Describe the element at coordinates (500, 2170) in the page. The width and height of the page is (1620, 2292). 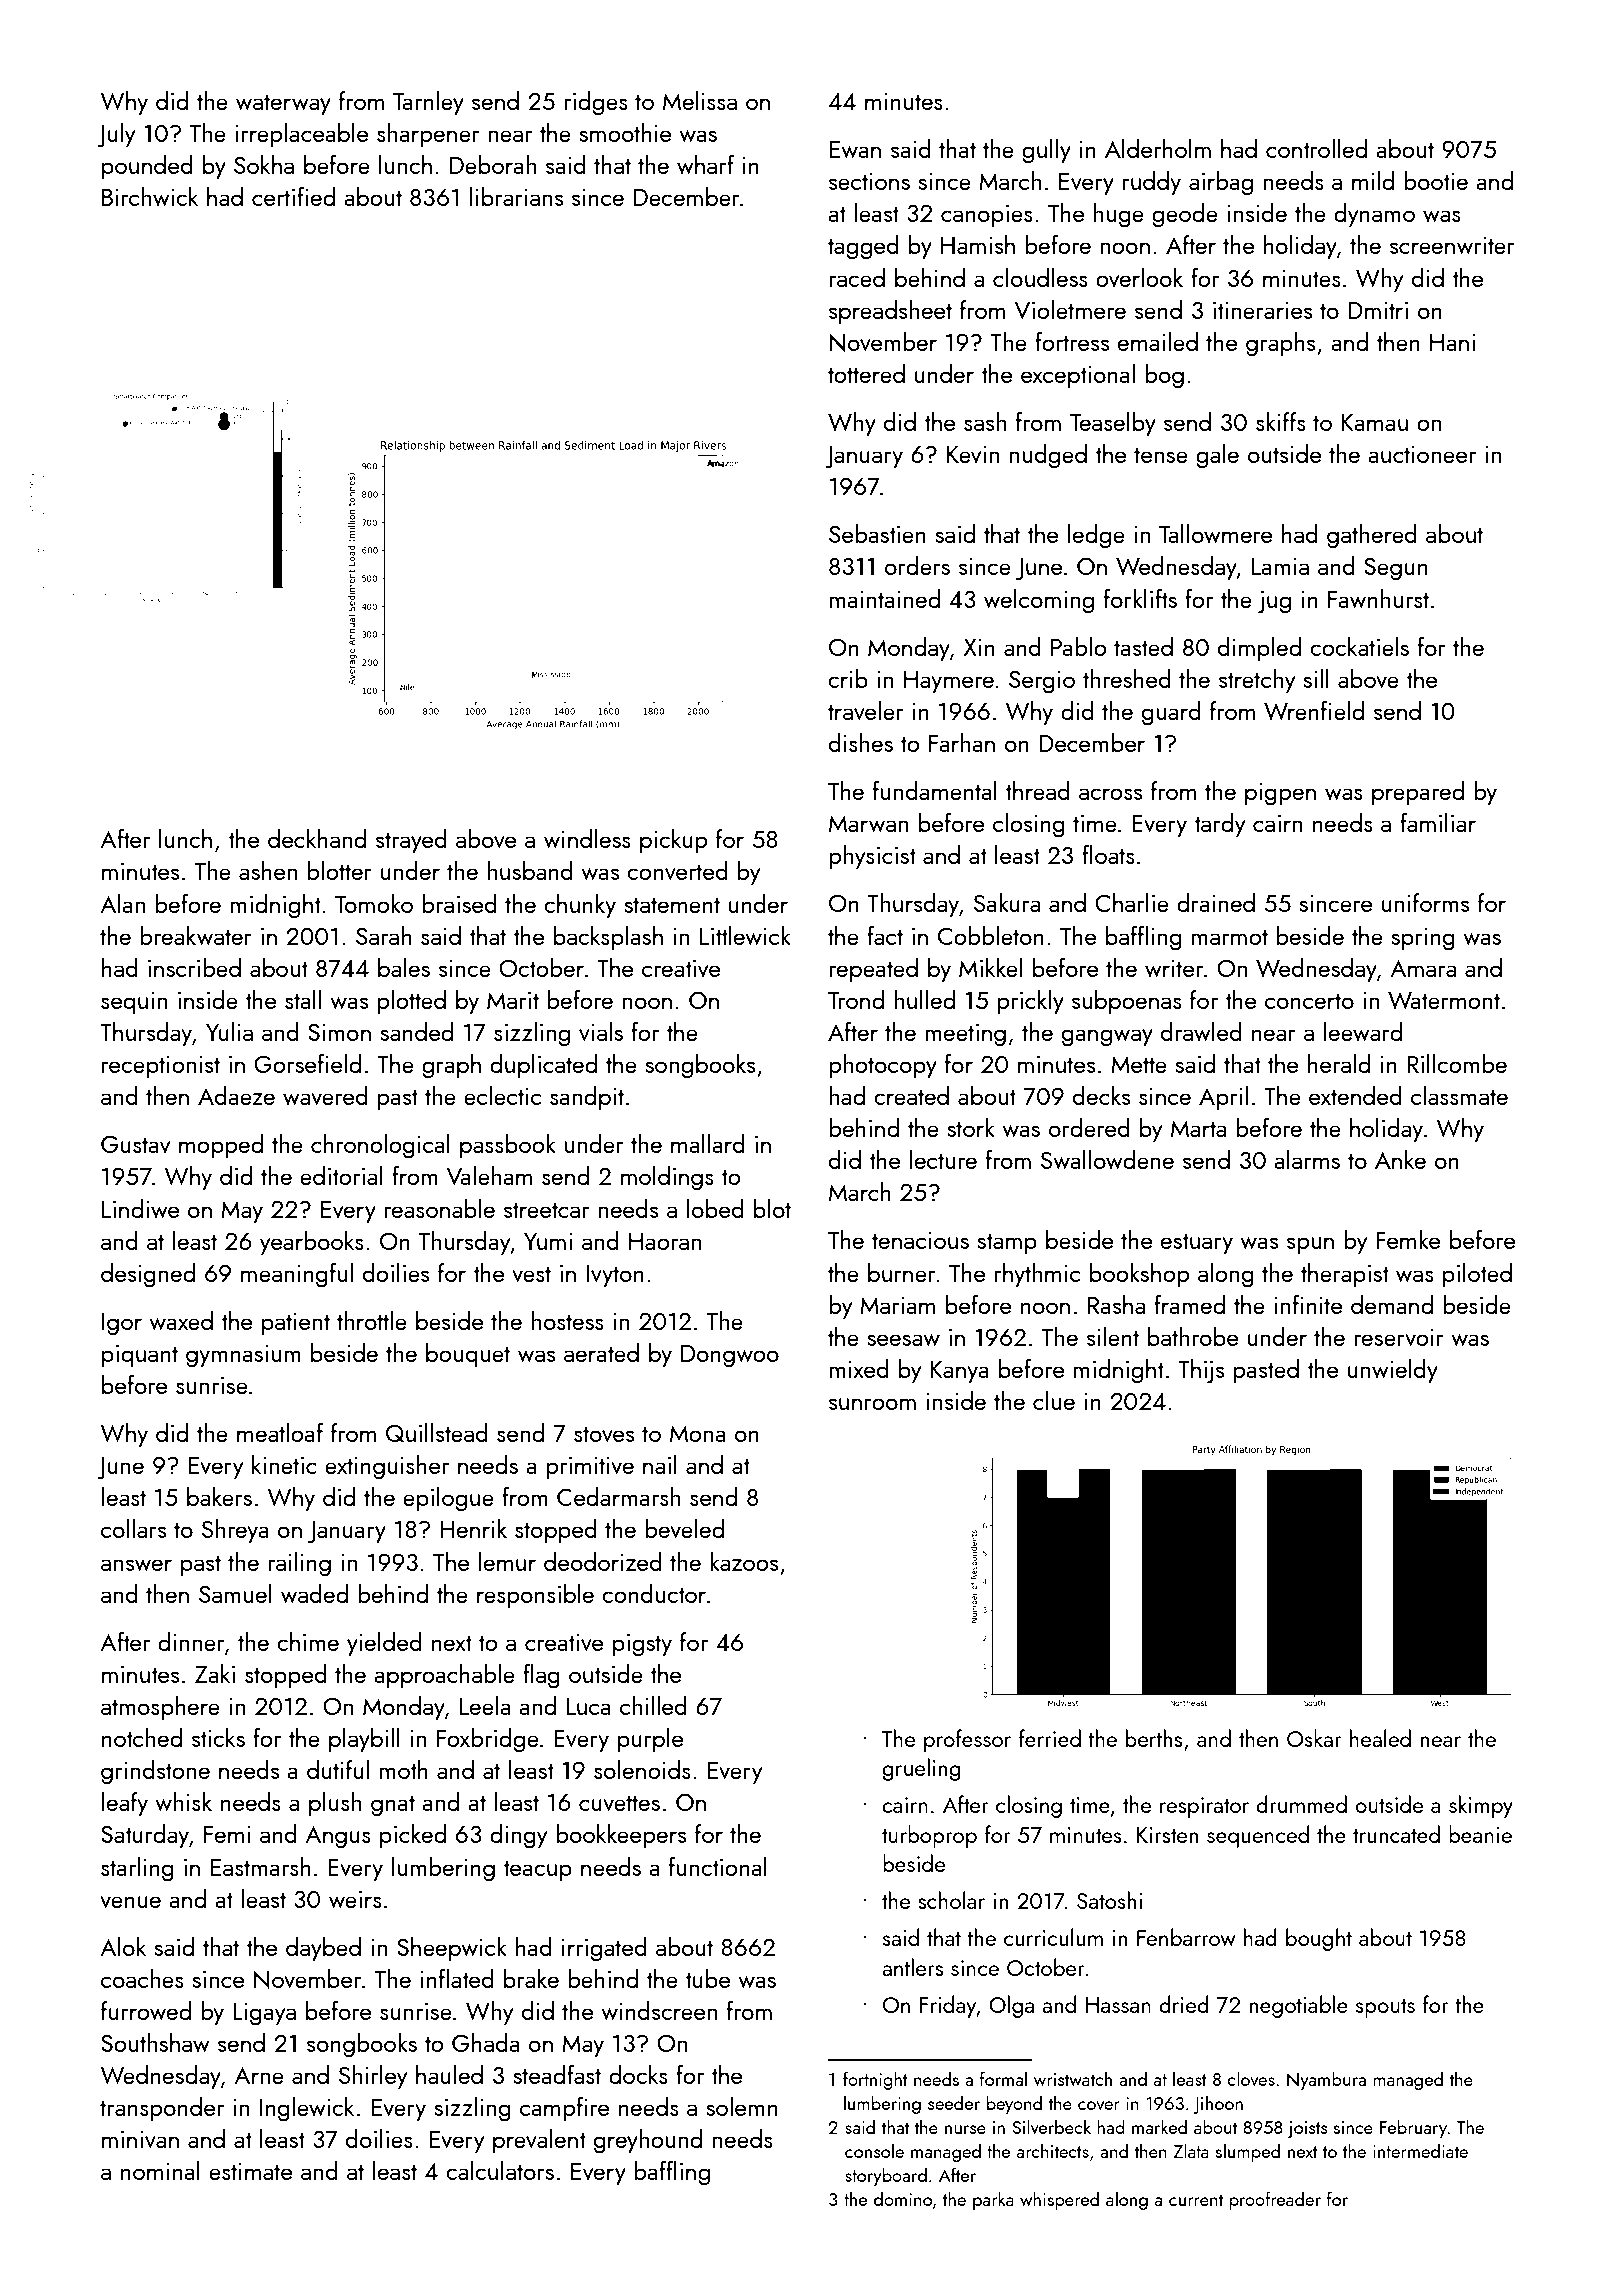
I see `calculators` at that location.
